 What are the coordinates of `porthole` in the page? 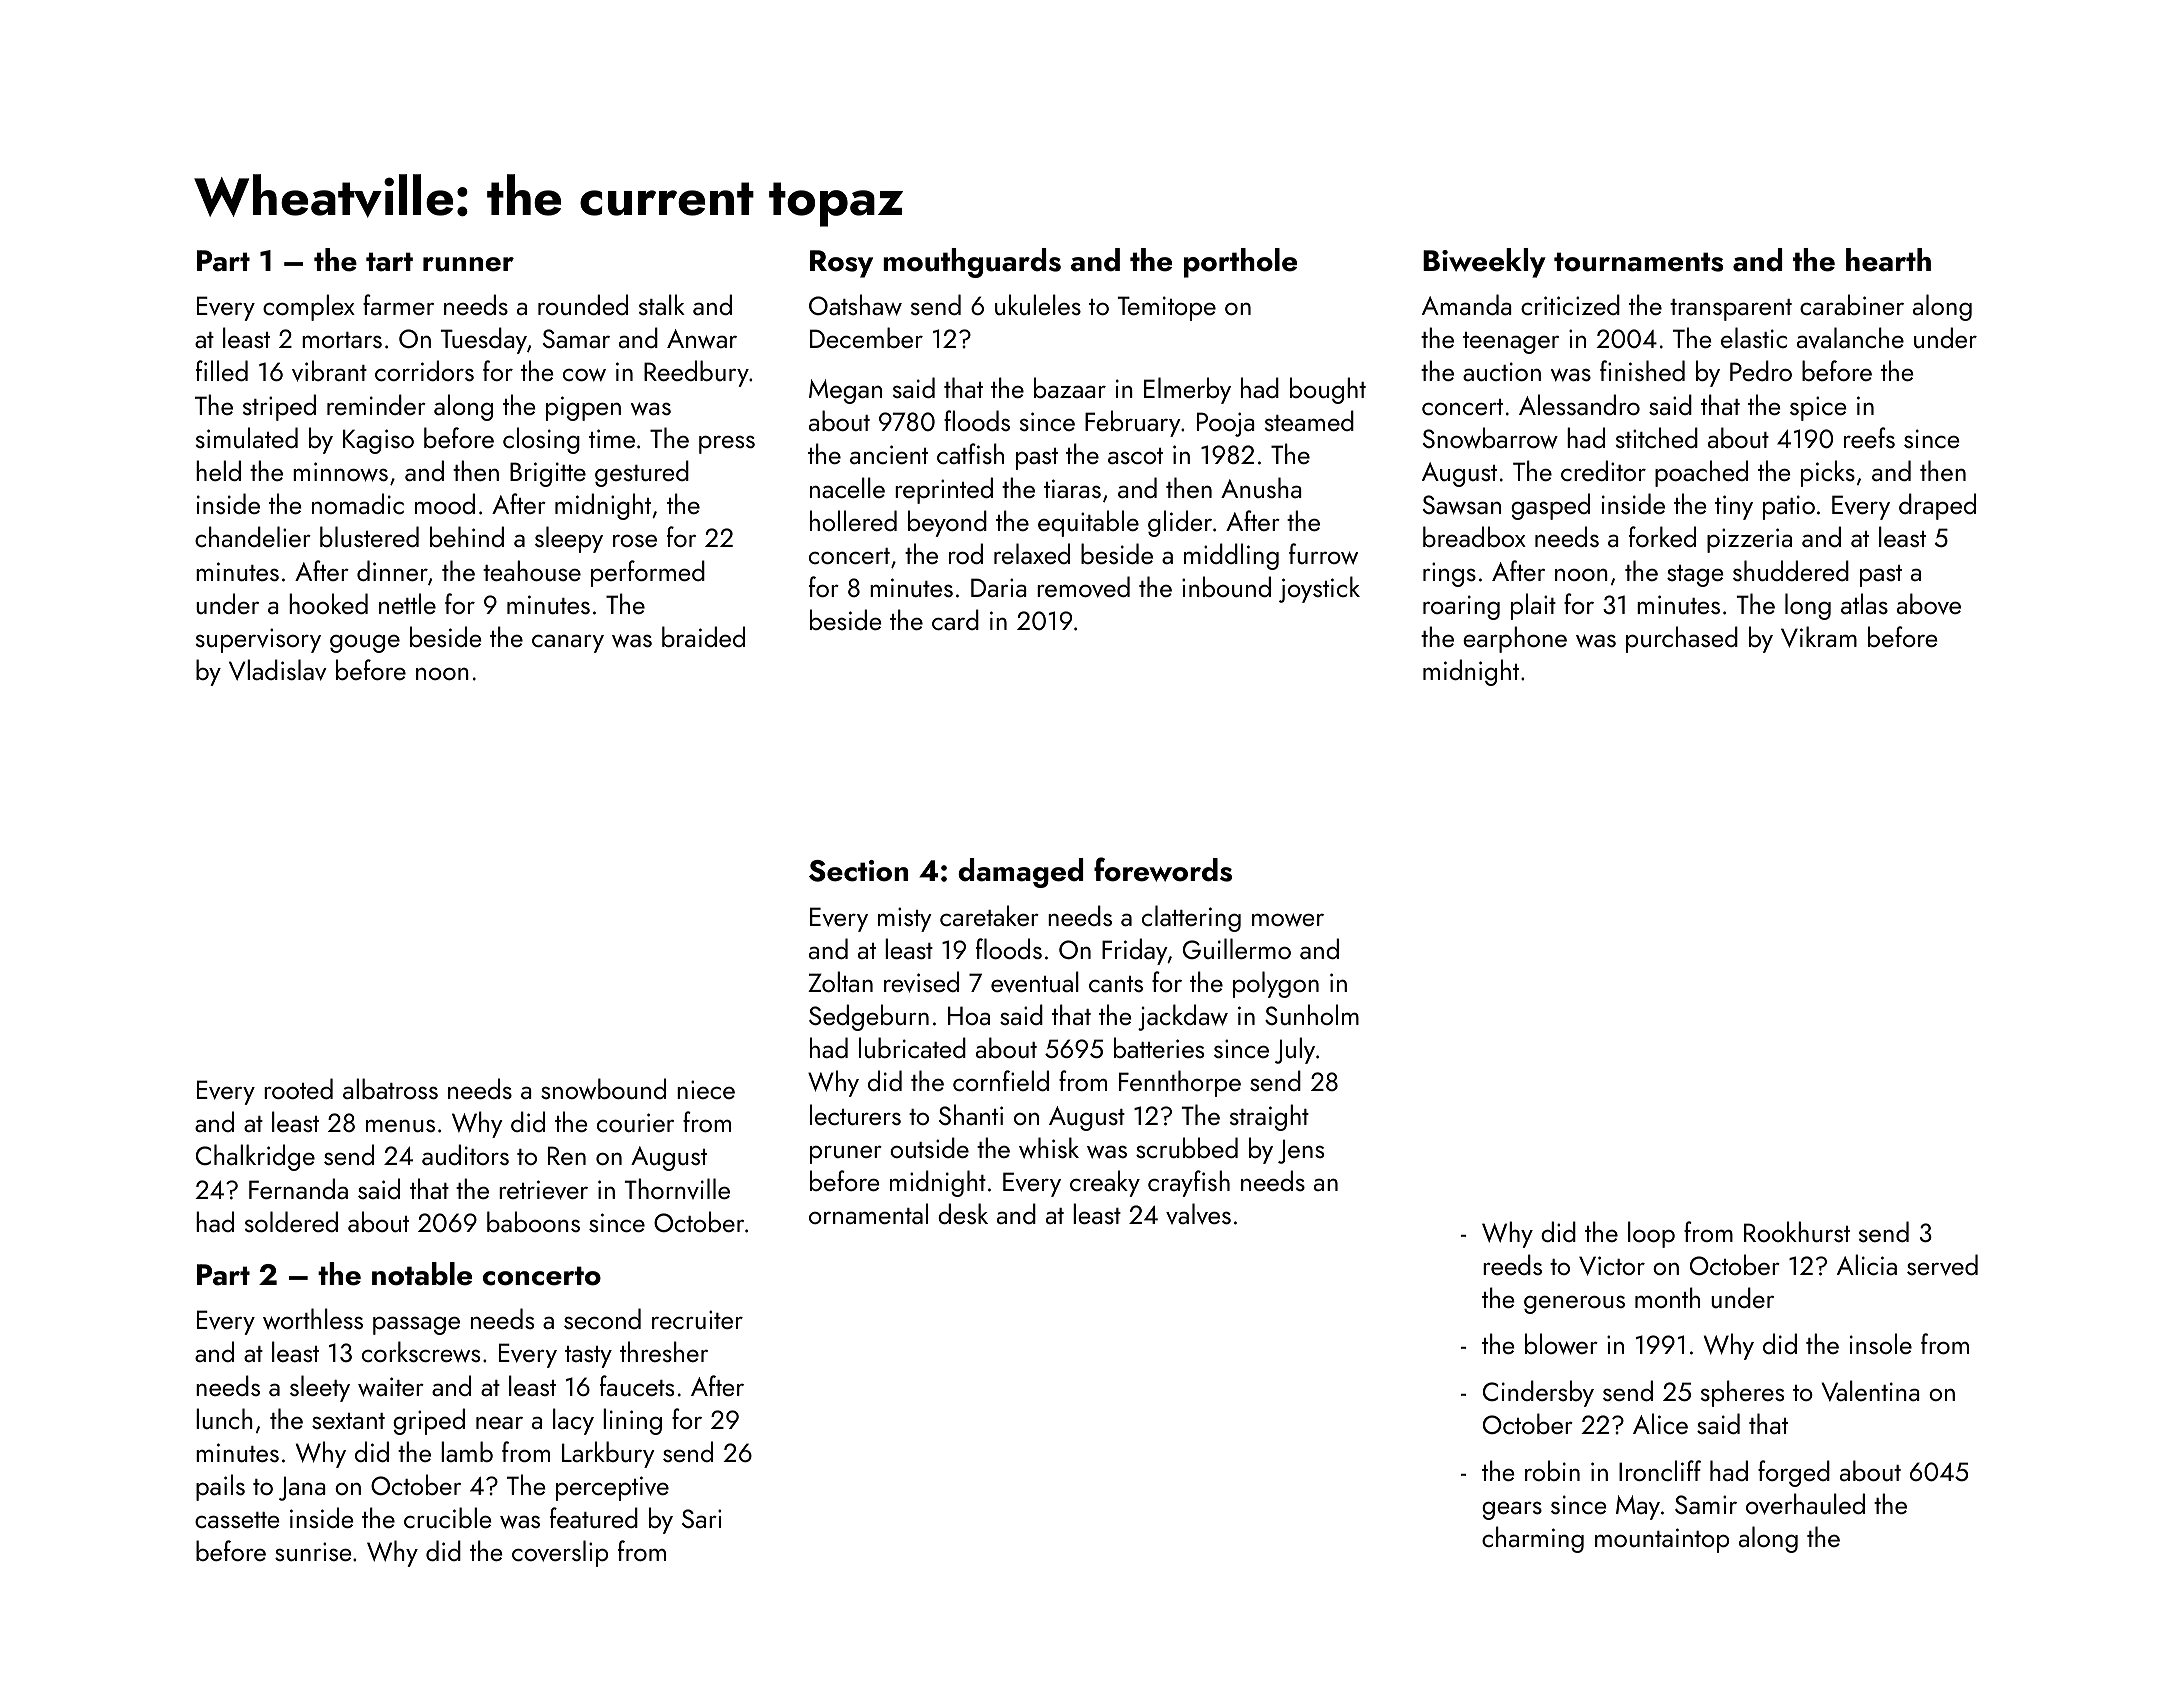 It's located at (1240, 263).
